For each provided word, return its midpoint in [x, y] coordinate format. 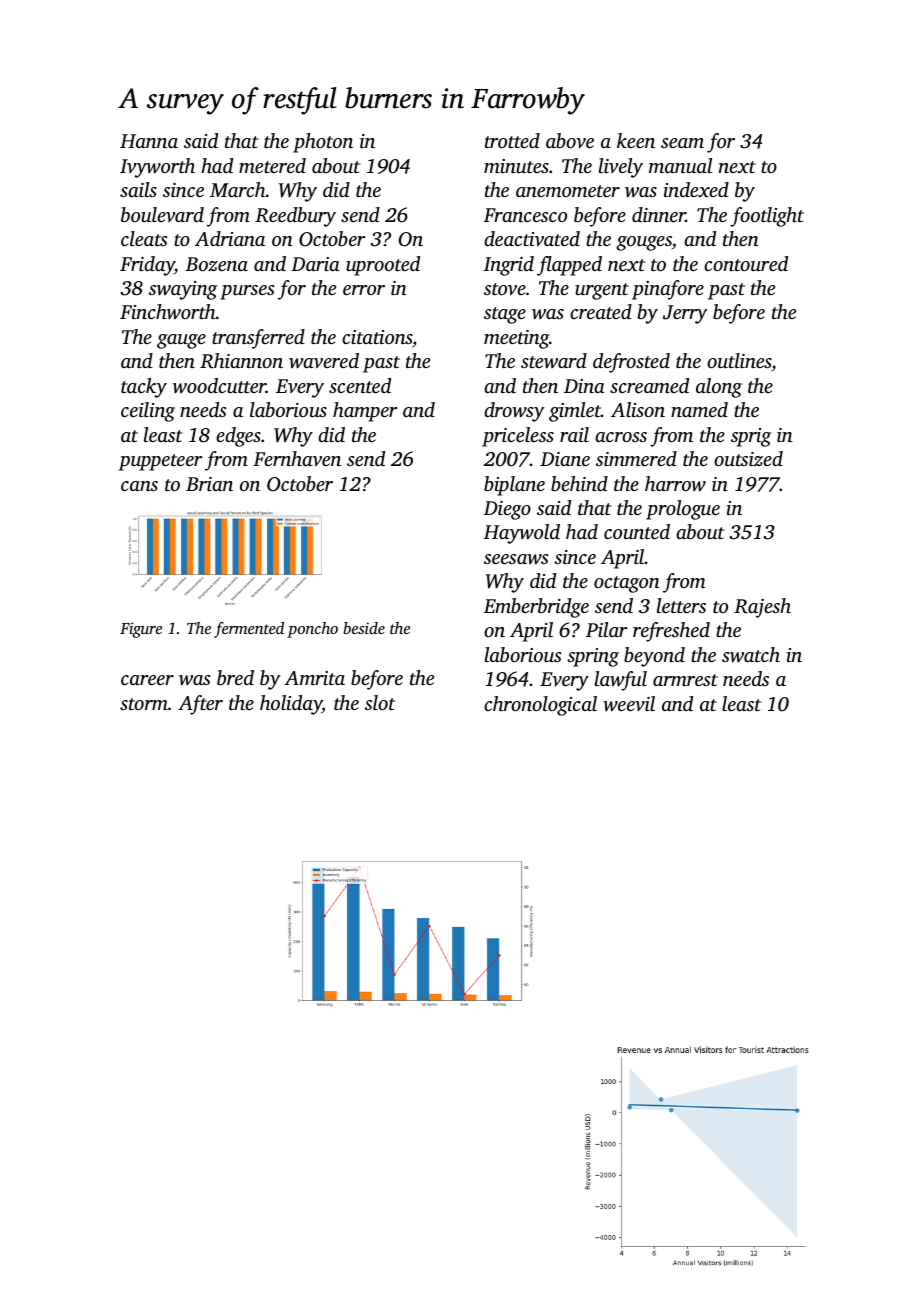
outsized [748, 458]
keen [636, 140]
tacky [144, 388]
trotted [512, 140]
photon [323, 143]
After [200, 705]
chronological [540, 706]
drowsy [514, 412]
